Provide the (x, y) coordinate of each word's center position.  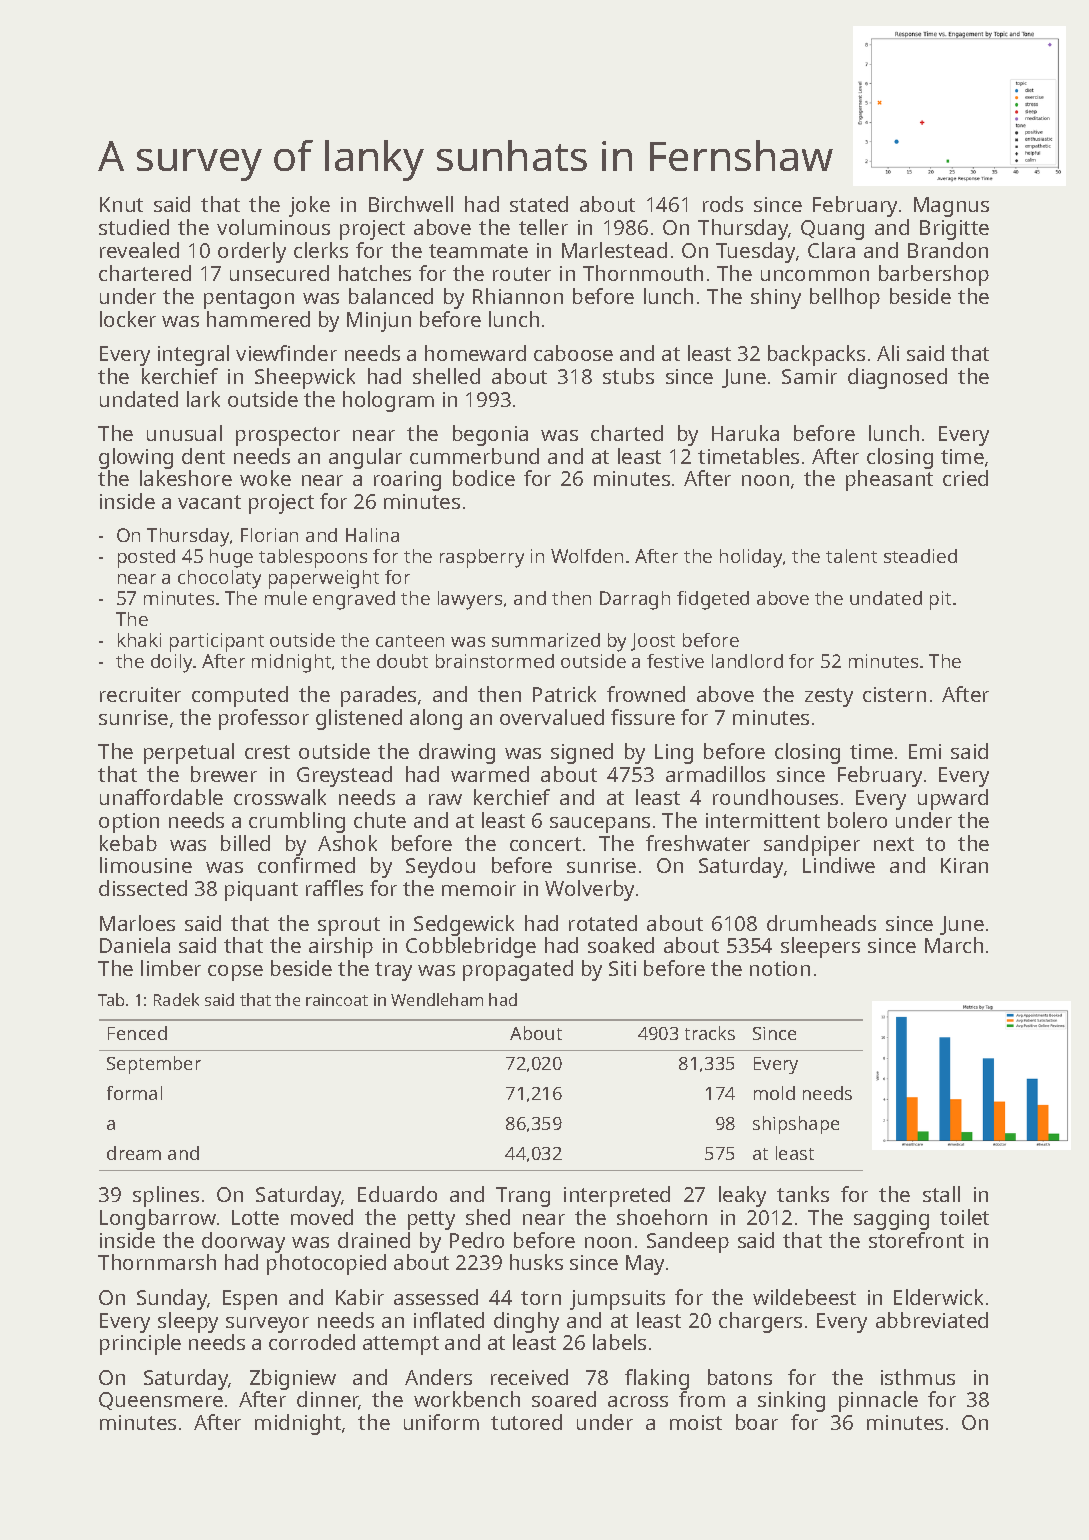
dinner (328, 1400)
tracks (710, 1033)
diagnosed (897, 378)
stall (941, 1194)
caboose (573, 353)
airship (341, 947)
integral (193, 355)
